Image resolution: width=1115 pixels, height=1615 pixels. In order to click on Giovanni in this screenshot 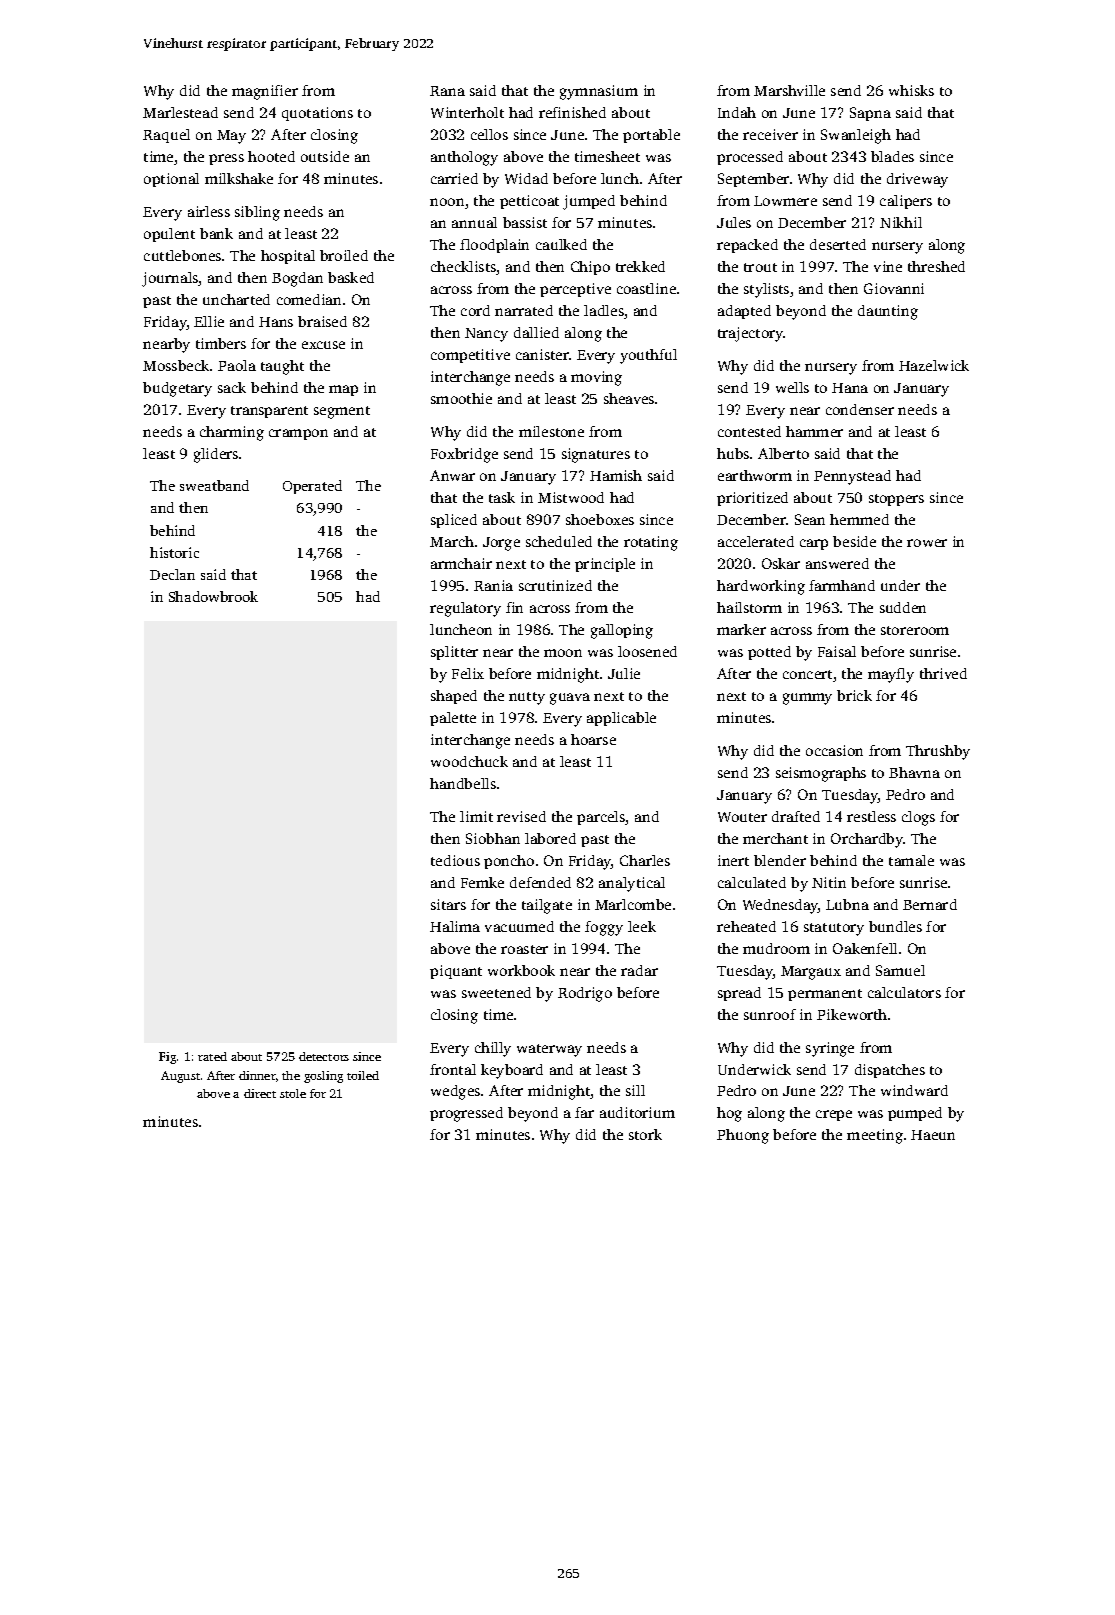, I will do `click(894, 288)`.
